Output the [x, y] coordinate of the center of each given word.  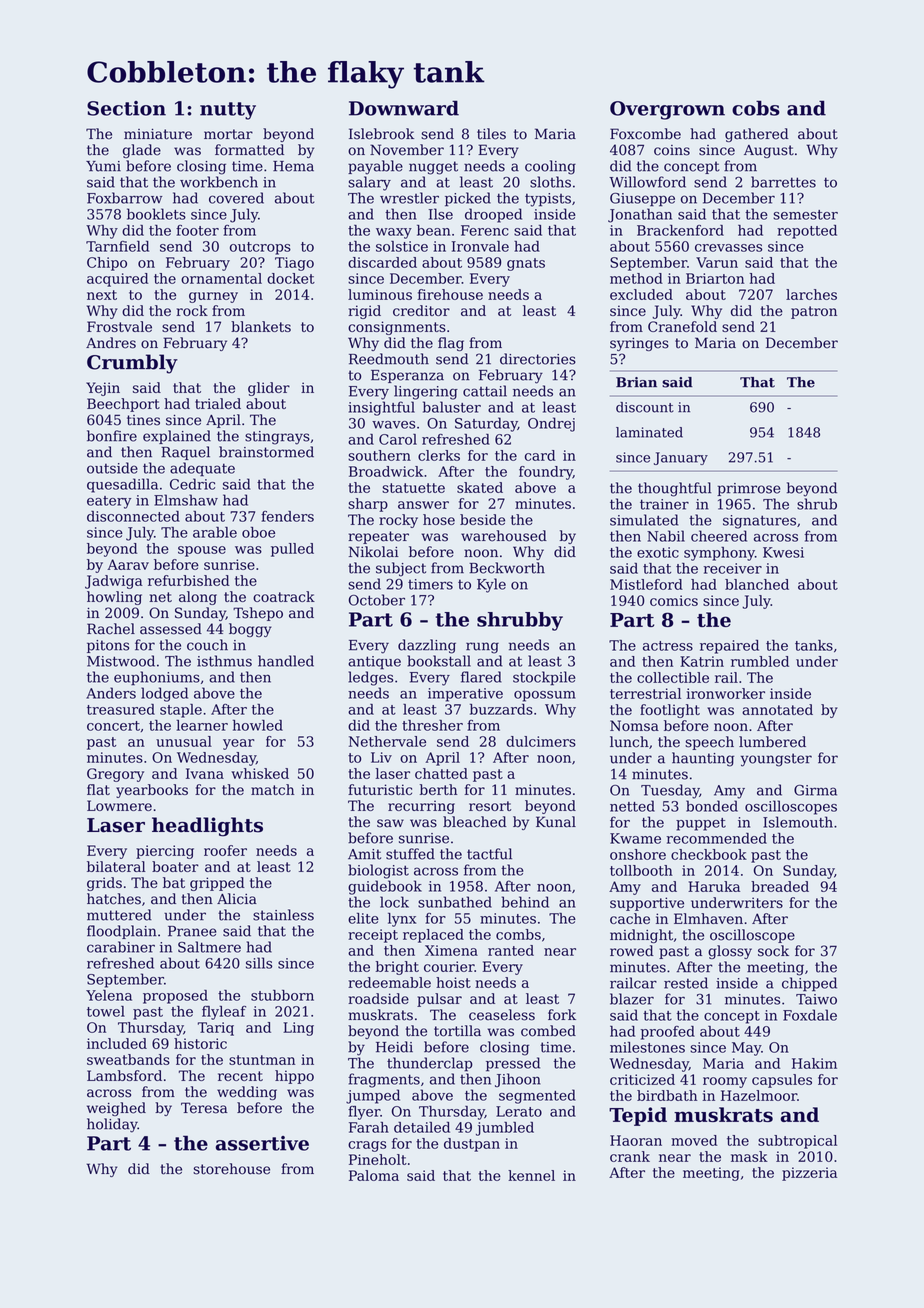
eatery [109, 502]
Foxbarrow [124, 198]
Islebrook [381, 134]
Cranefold [682, 326]
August [769, 151]
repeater [378, 537]
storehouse [231, 1169]
